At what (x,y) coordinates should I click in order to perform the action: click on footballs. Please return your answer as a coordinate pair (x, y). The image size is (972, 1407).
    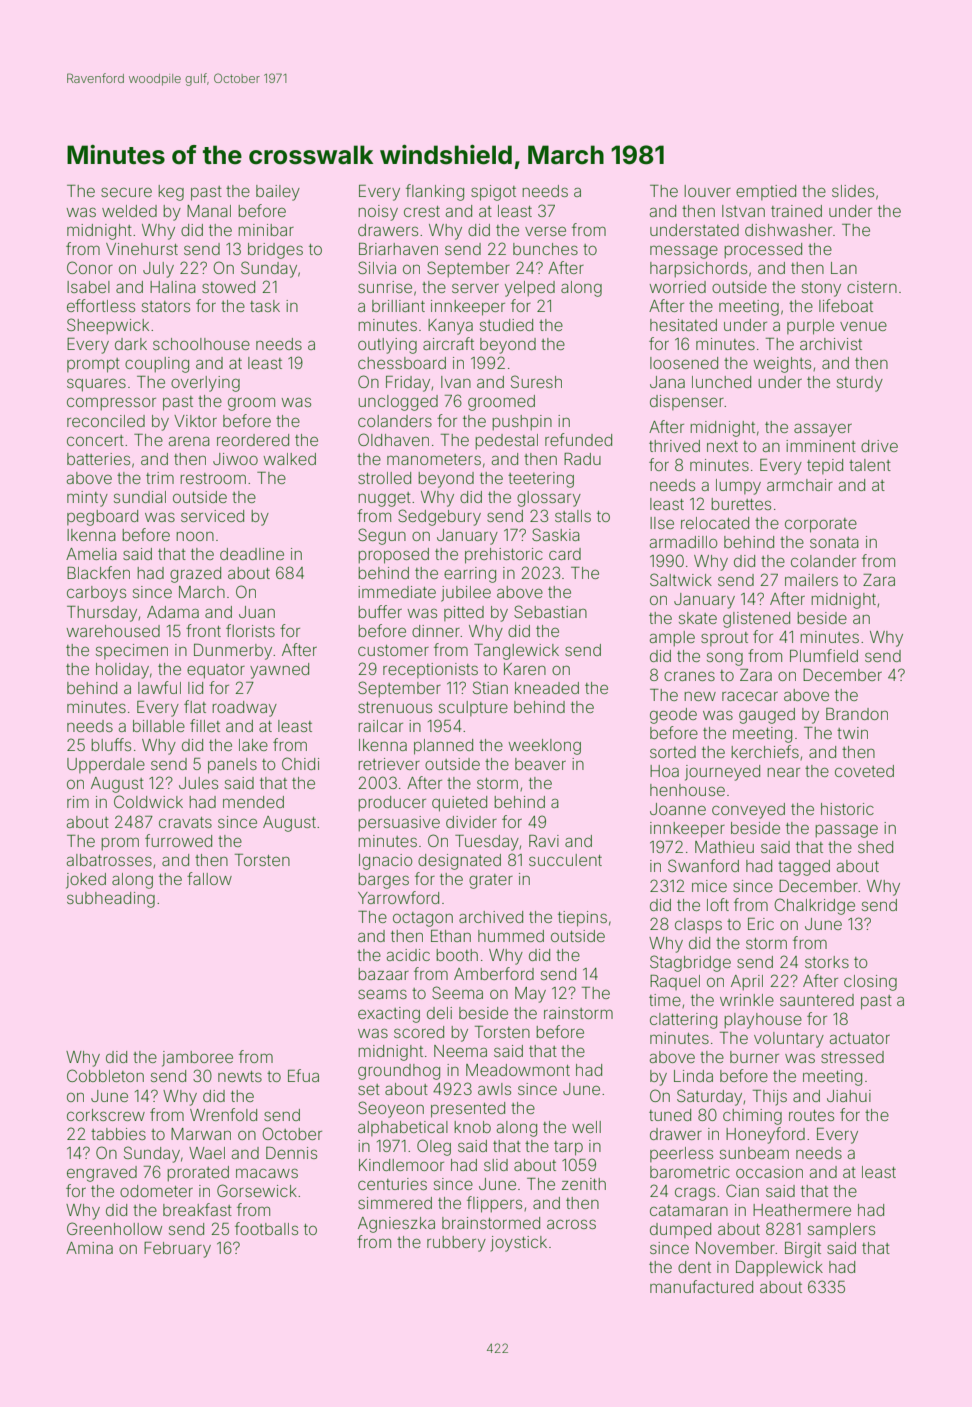
    Looking at the image, I should click on (266, 1228).
